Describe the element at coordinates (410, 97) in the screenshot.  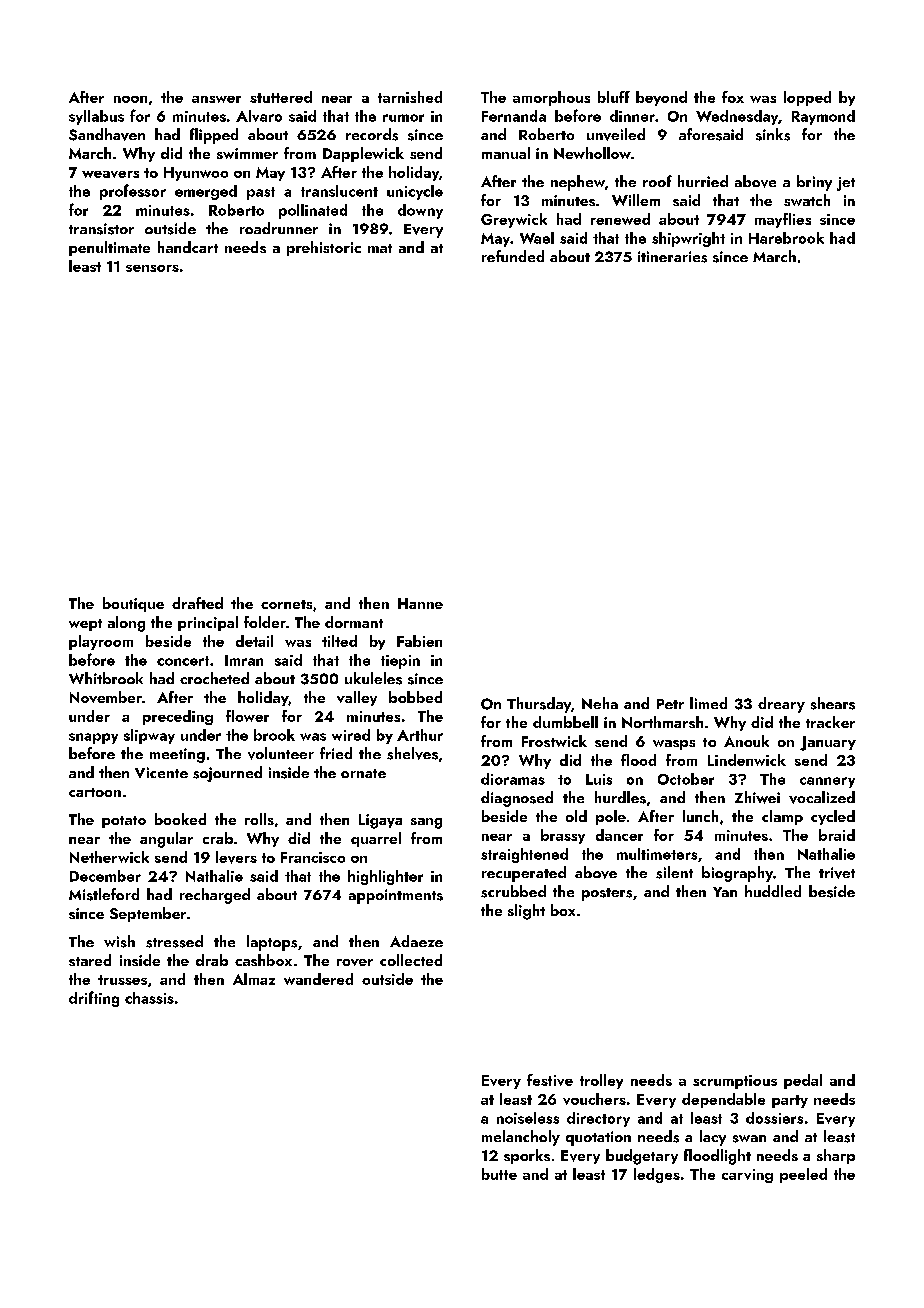
I see `tarnished` at that location.
